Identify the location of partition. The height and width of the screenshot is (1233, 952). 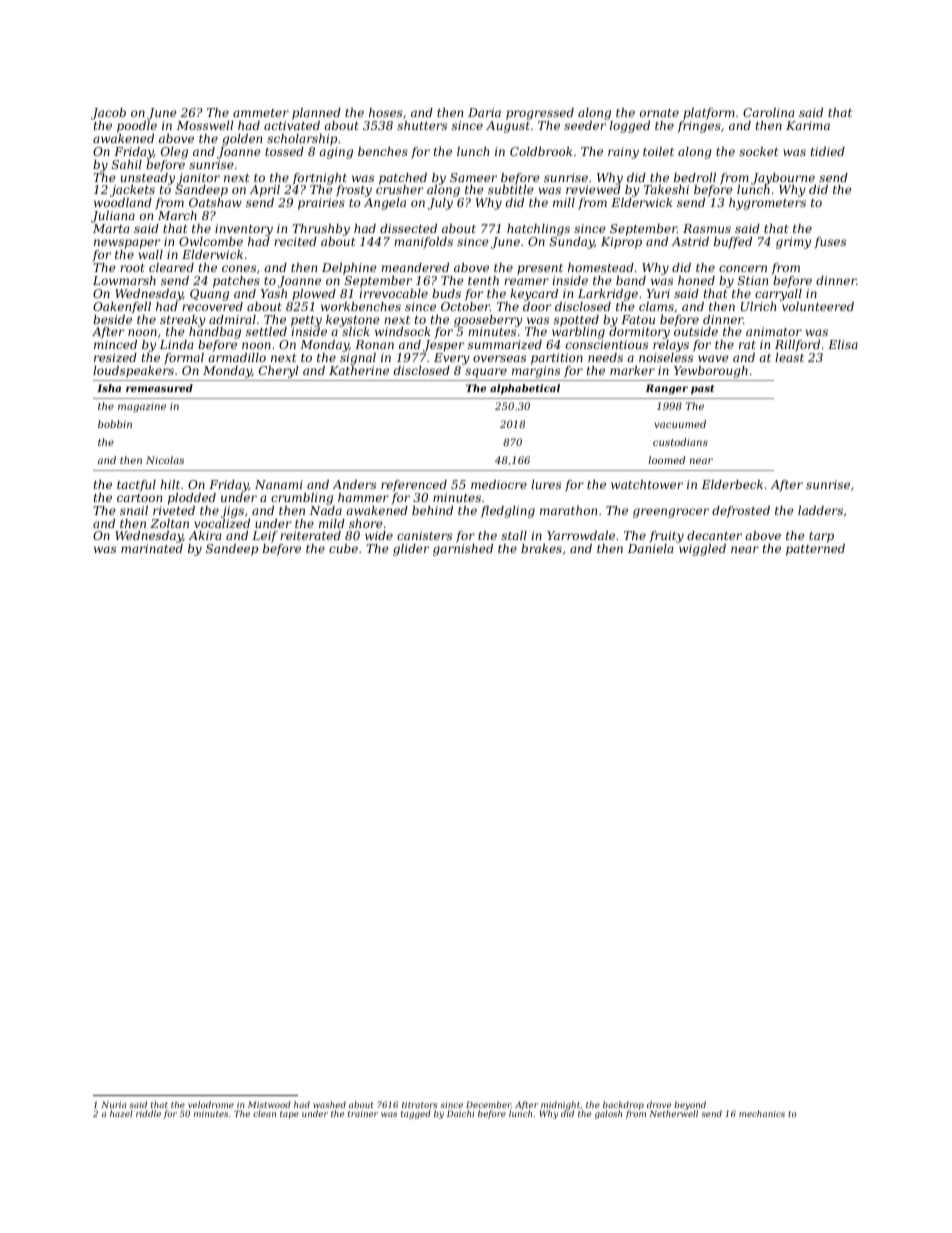
(557, 359).
